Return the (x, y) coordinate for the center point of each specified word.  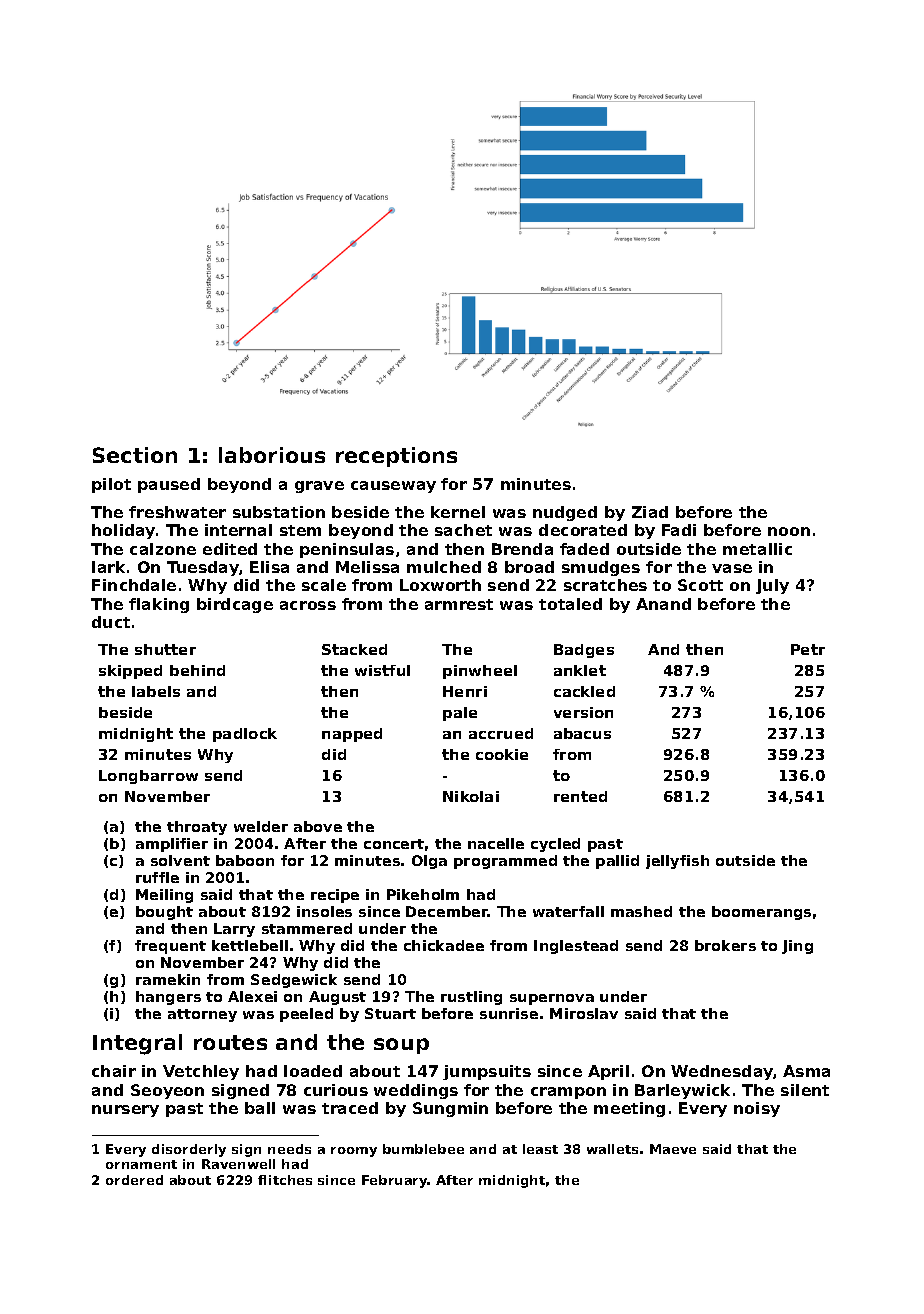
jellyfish (677, 862)
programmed (505, 862)
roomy (354, 1152)
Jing (797, 947)
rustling (471, 998)
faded (584, 549)
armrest (459, 604)
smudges (601, 568)
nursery (125, 1111)
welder (261, 826)
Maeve (673, 1149)
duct (111, 622)
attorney (202, 1015)
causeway (393, 487)
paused (169, 485)
